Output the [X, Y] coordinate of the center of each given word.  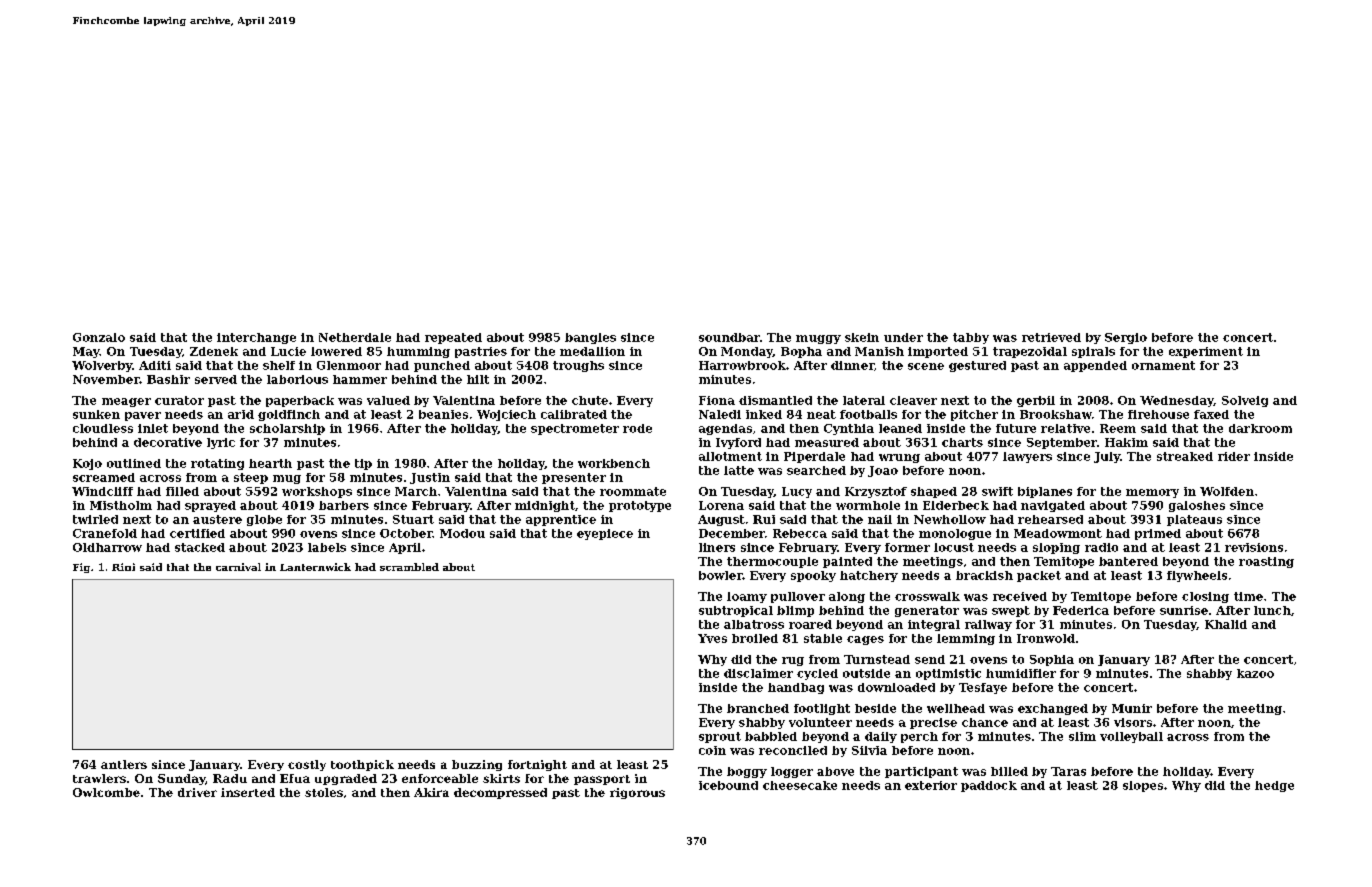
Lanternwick [315, 567]
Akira [431, 792]
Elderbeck [956, 505]
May [86, 352]
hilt [478, 379]
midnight [545, 506]
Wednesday [1176, 401]
